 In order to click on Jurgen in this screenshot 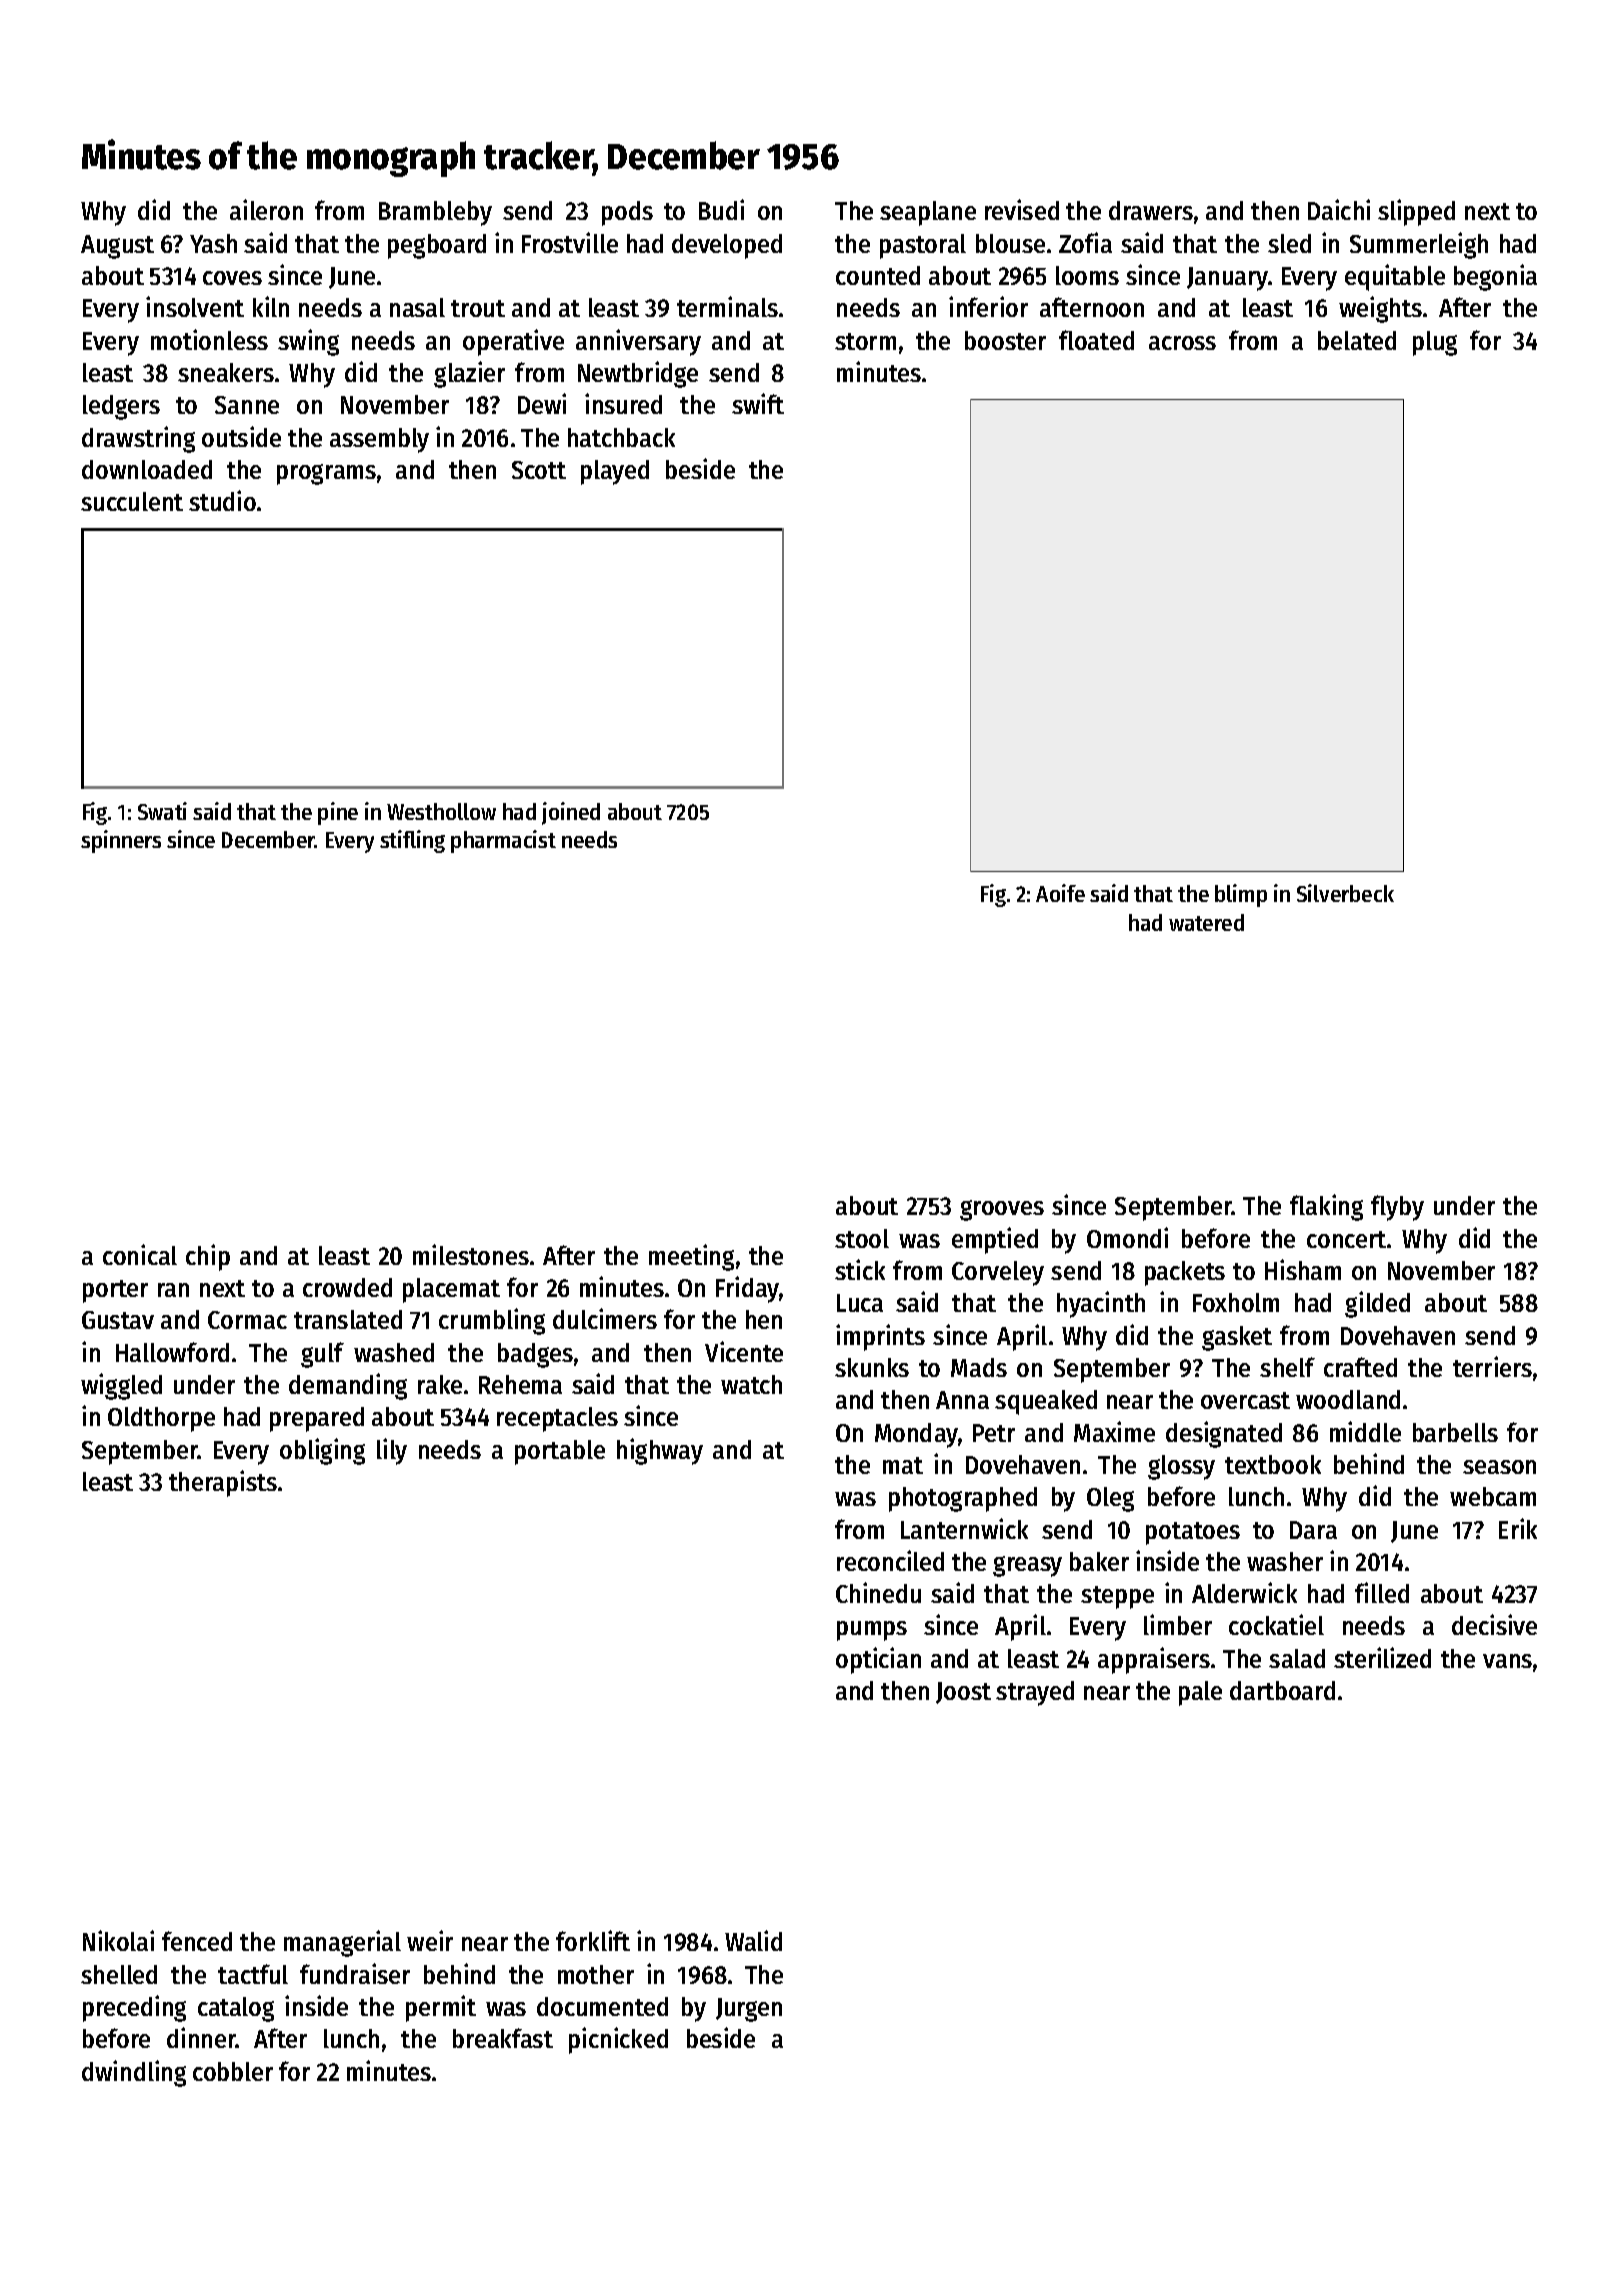, I will do `click(749, 2010)`.
